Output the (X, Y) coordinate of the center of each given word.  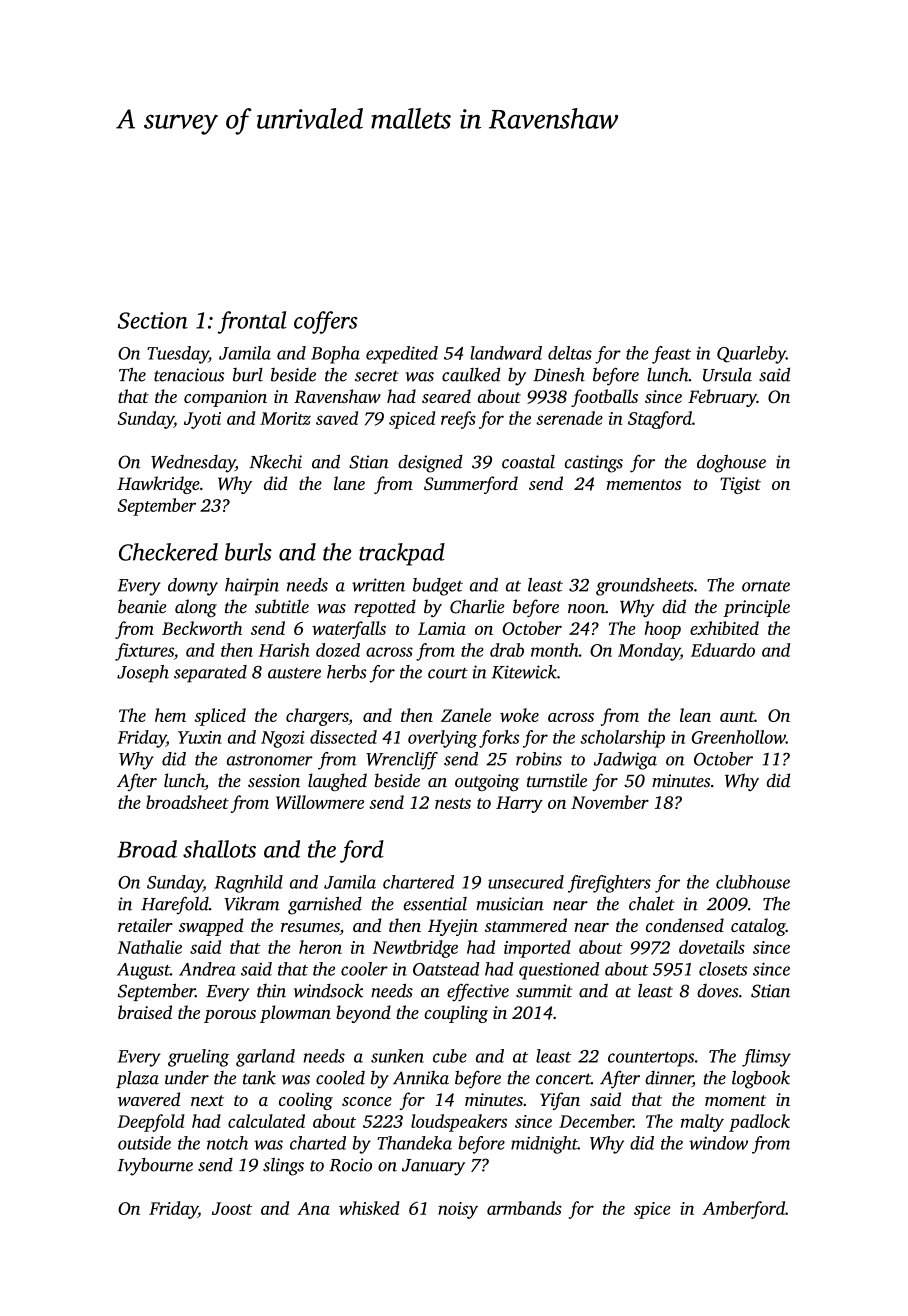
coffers (326, 322)
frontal (252, 322)
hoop (663, 630)
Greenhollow (739, 737)
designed (430, 464)
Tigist (740, 485)
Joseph (143, 674)
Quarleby (751, 355)
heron (320, 947)
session (274, 781)
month (555, 650)
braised (145, 1012)
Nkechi (275, 461)
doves (718, 991)
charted (318, 1143)
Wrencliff (402, 761)
